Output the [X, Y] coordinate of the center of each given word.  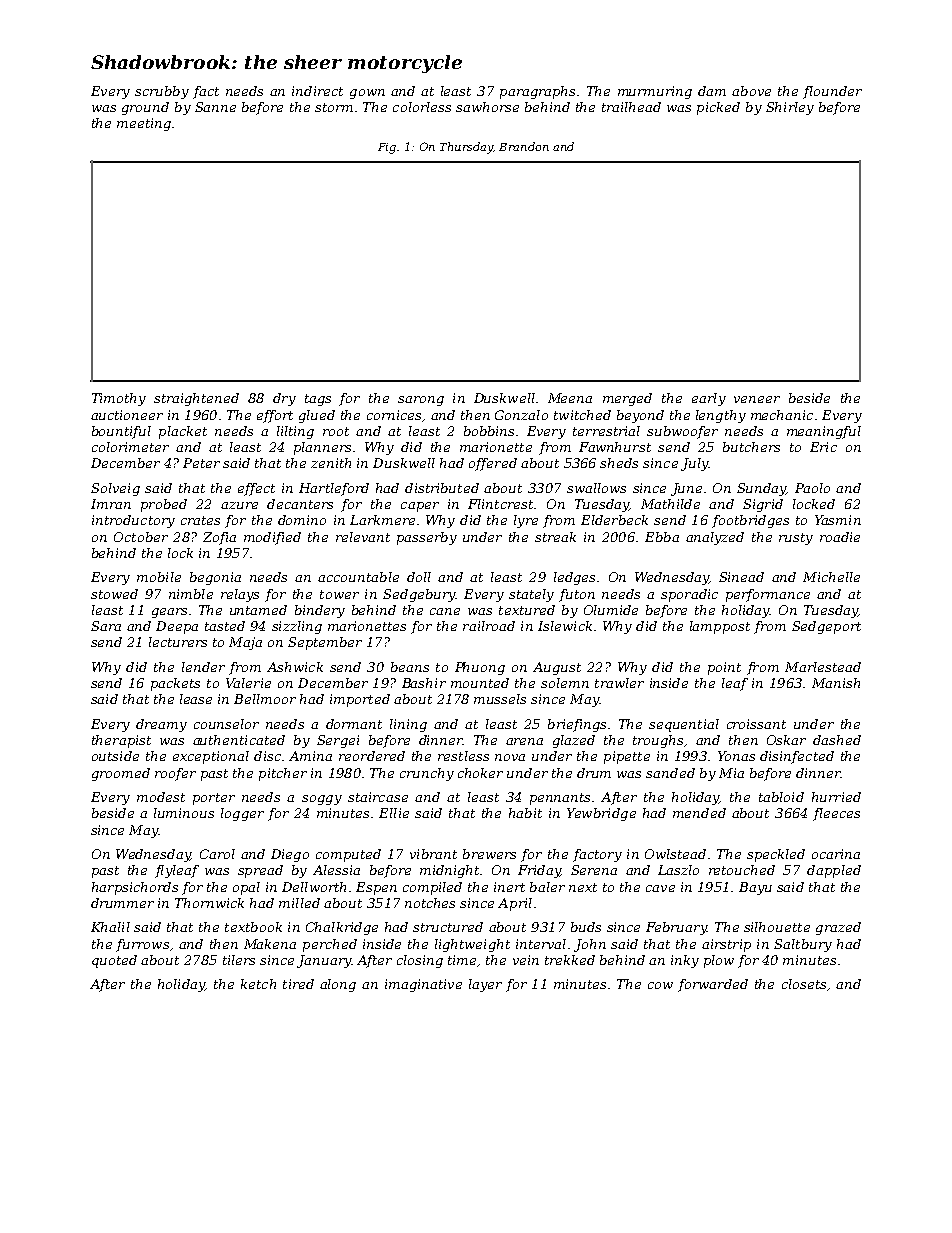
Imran [111, 504]
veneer [757, 399]
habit [525, 813]
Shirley [790, 108]
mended [699, 813]
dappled [834, 871]
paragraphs [537, 92]
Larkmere [382, 520]
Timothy [119, 399]
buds [586, 927]
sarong [421, 401]
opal [246, 888]
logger [242, 814]
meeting [144, 124]
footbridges [750, 521]
